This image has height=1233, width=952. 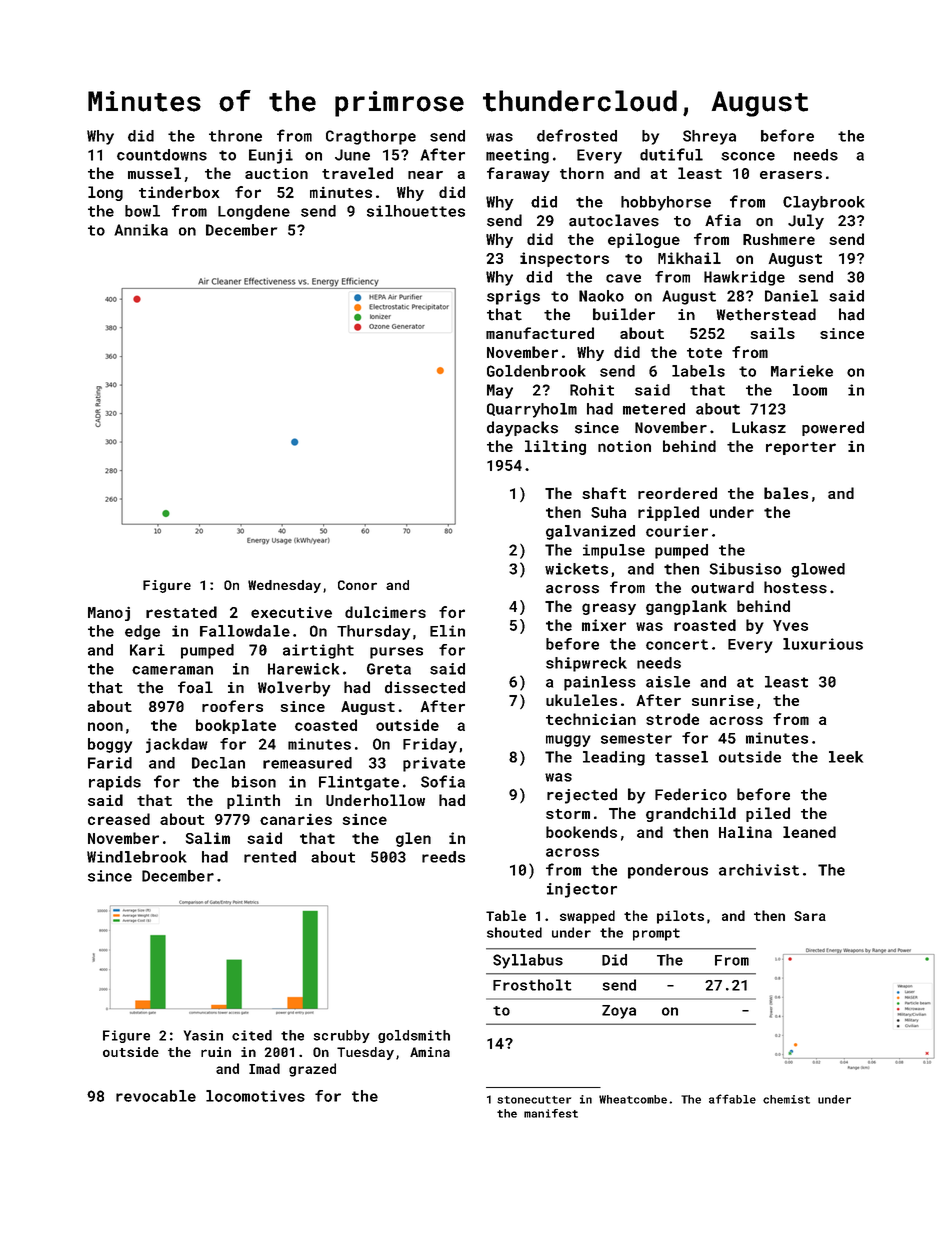 What do you see at coordinates (434, 764) in the image?
I see `private` at bounding box center [434, 764].
